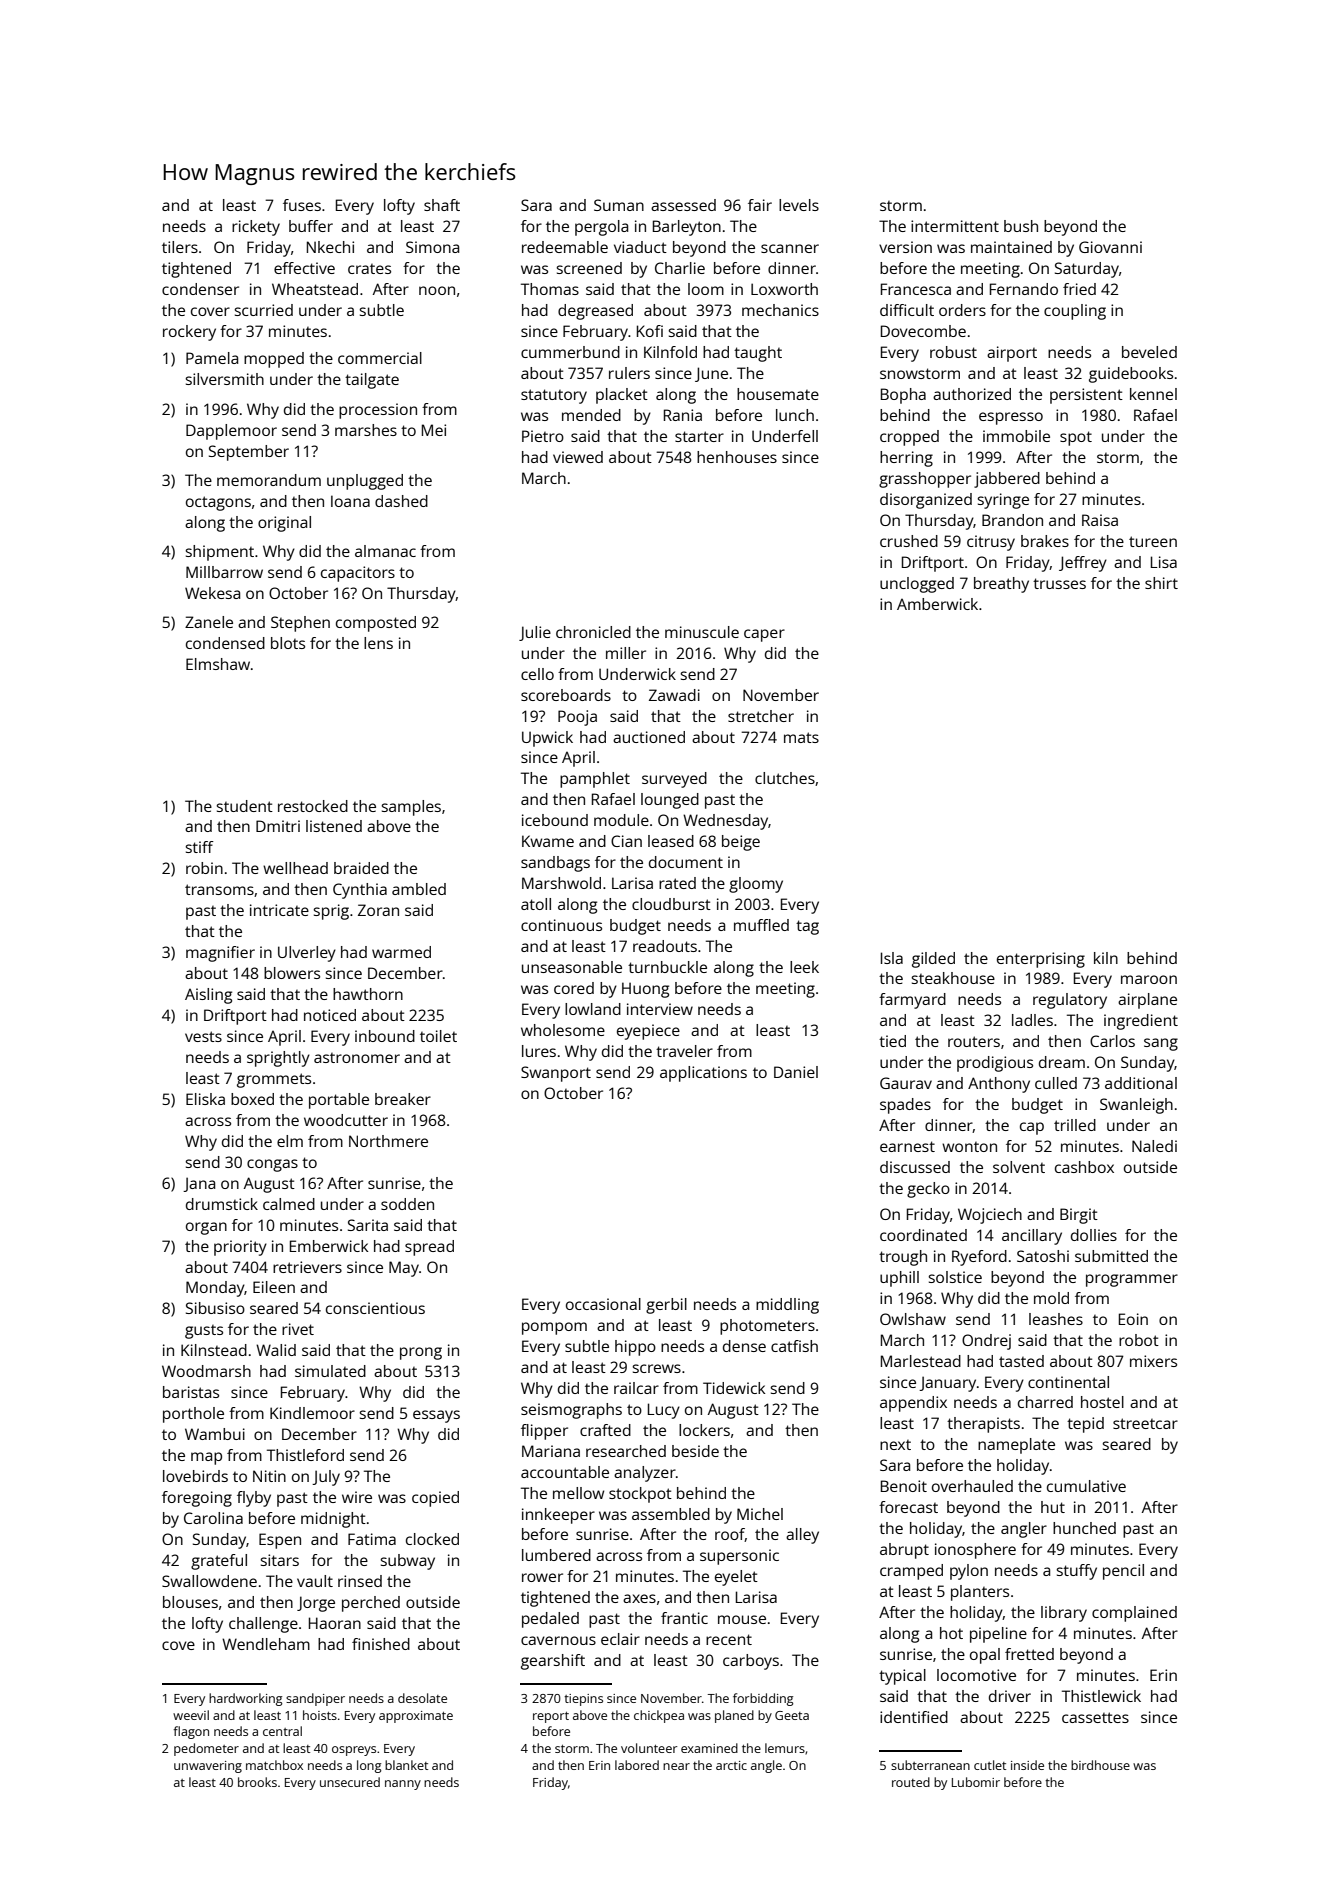  I want to click on Jana, so click(199, 1184).
